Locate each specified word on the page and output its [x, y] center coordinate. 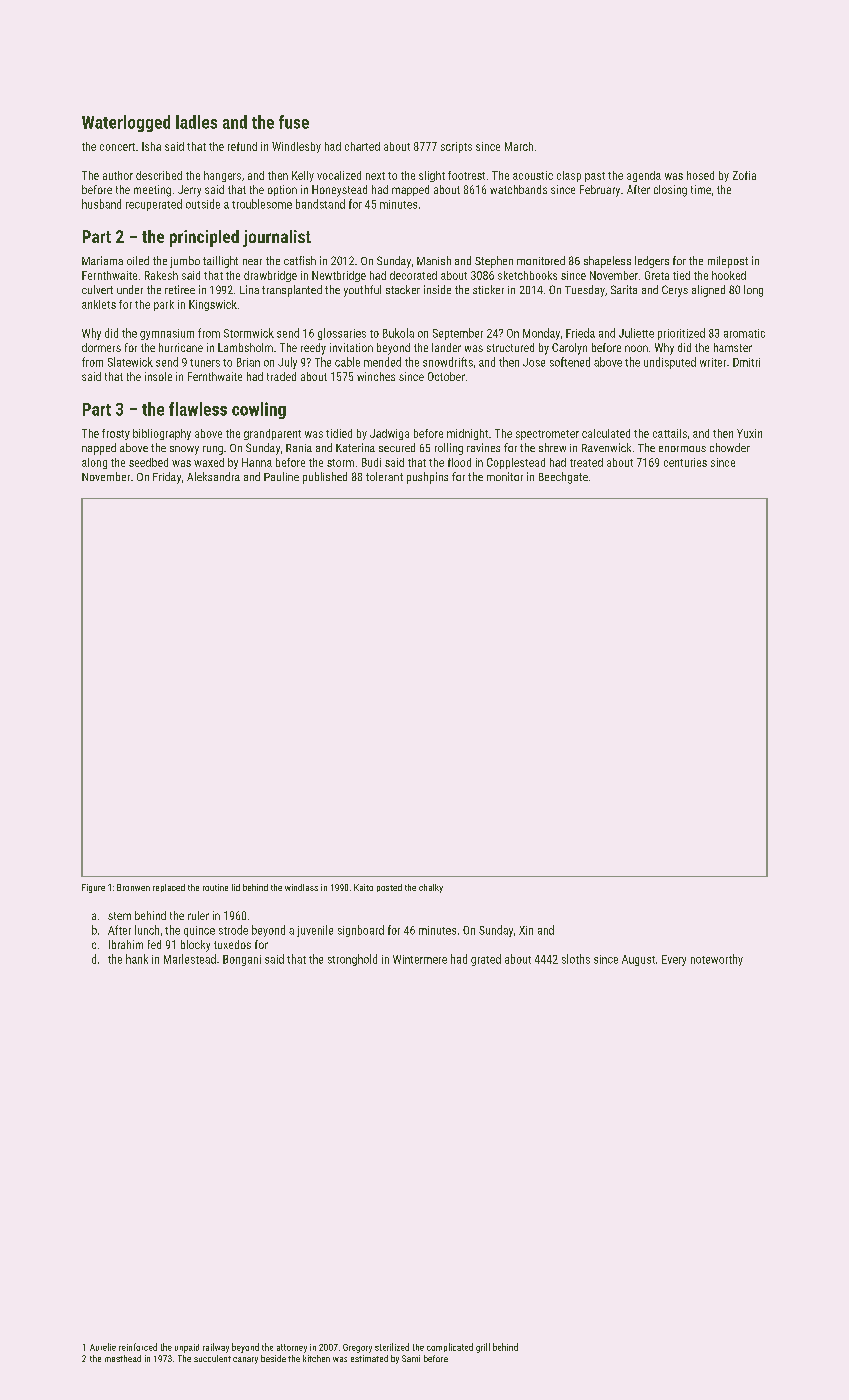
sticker [488, 289]
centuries [685, 462]
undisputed [670, 363]
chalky [431, 888]
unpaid [187, 1348]
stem [119, 916]
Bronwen [133, 887]
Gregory [357, 1348]
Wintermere [420, 959]
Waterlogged [126, 123]
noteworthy [717, 960]
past [595, 177]
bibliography [162, 434]
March [519, 146]
